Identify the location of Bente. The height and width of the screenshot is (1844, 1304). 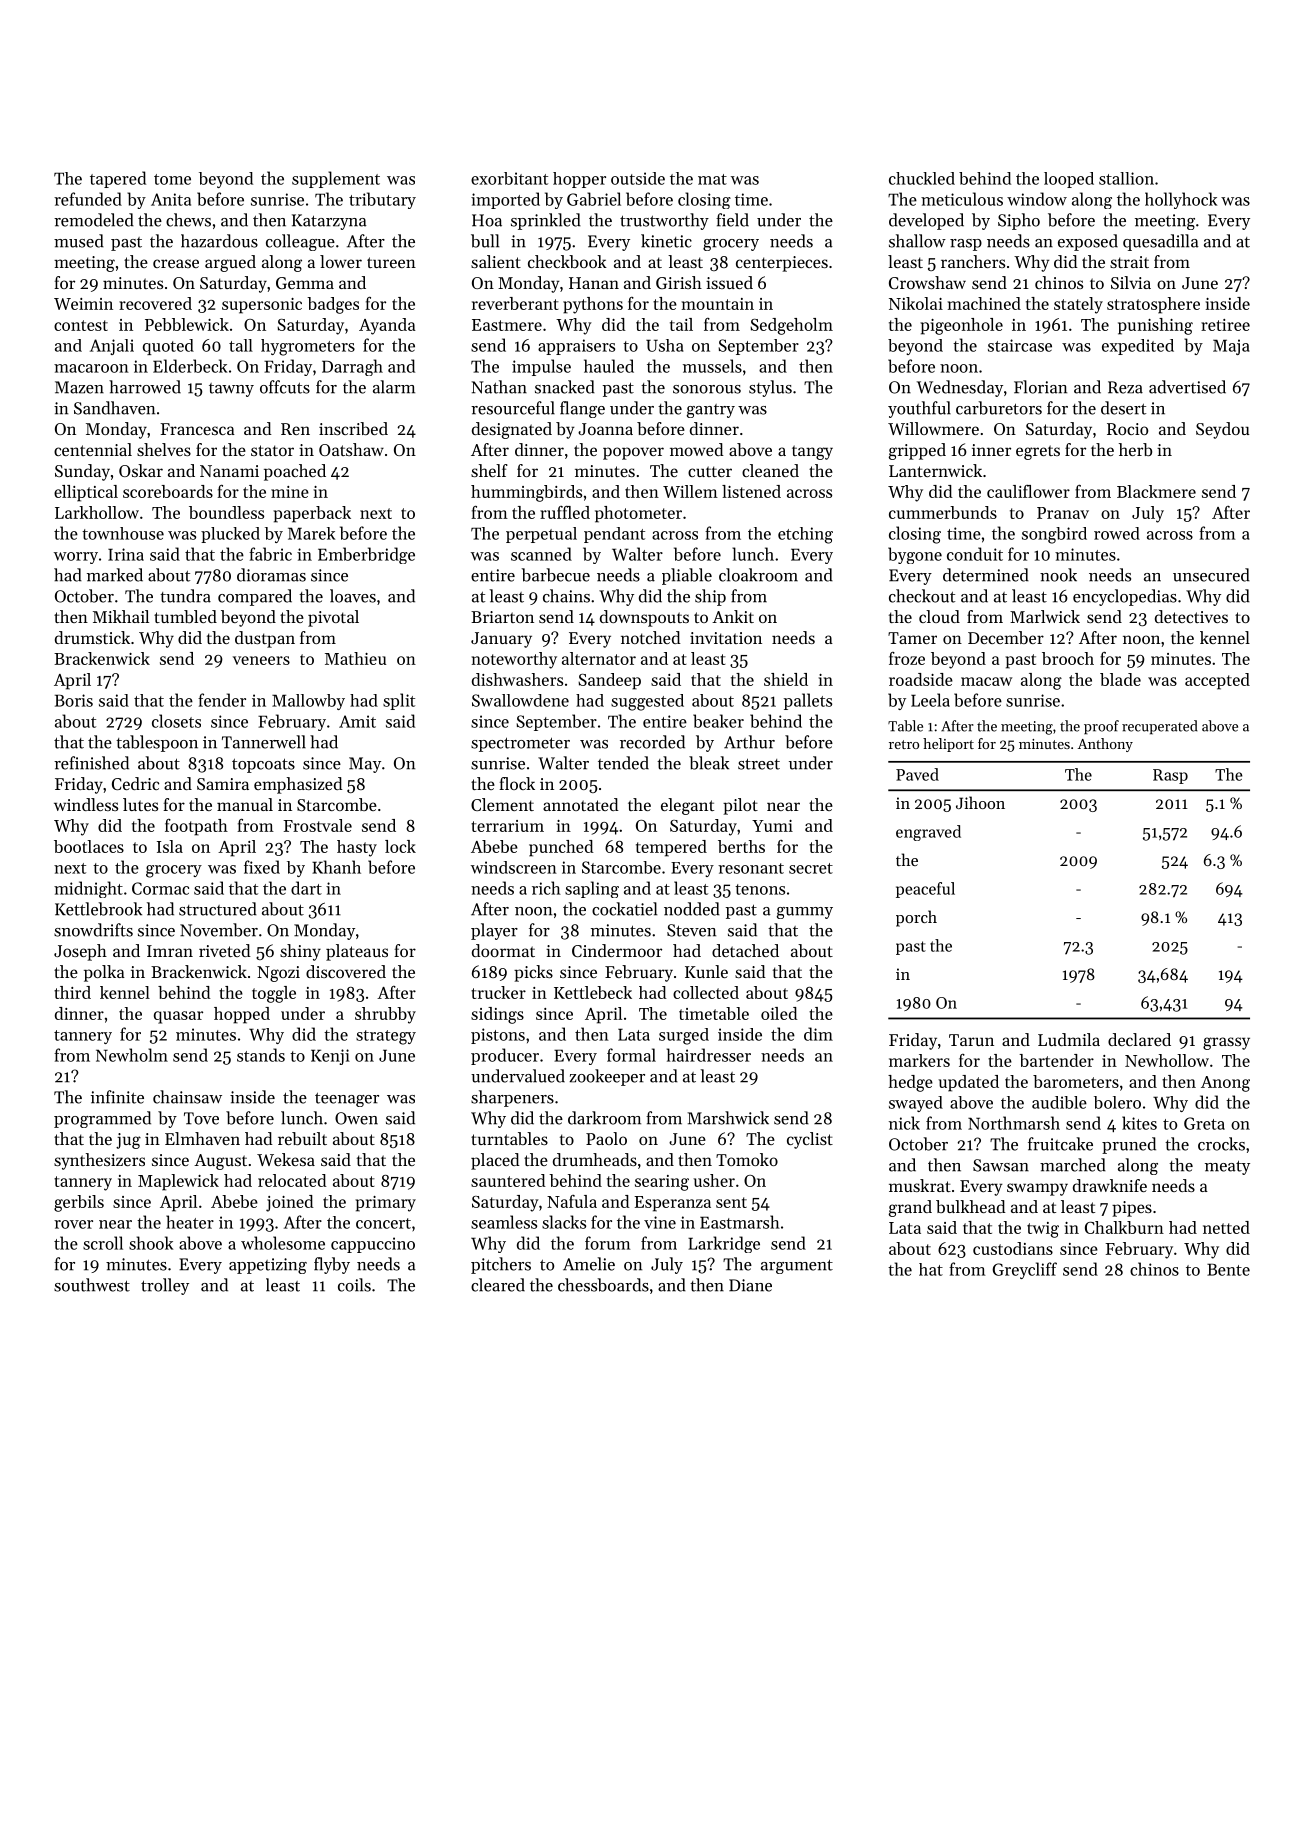
(1228, 1269).
